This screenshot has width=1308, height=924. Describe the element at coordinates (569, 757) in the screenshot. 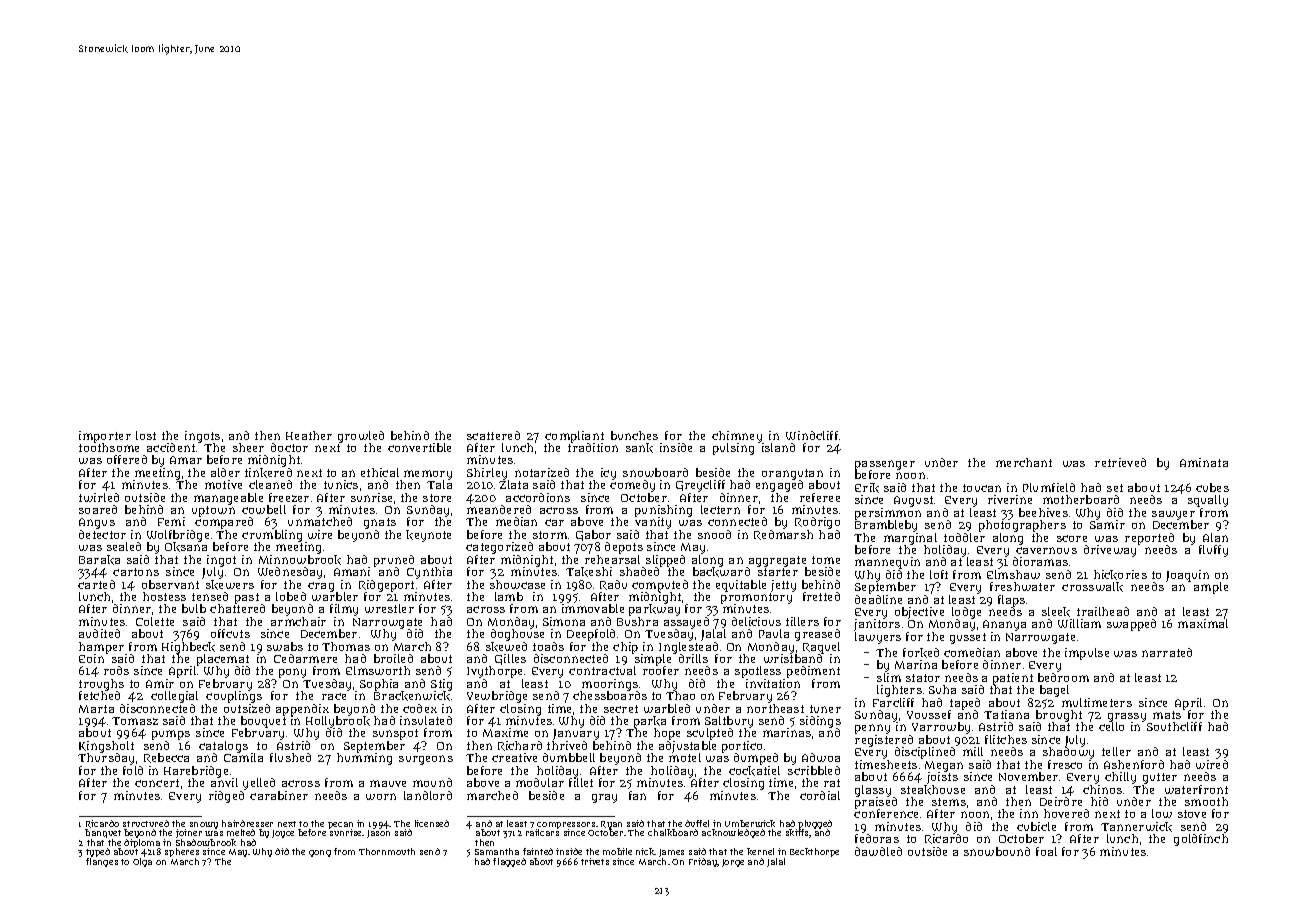

I see `dumbbell` at that location.
